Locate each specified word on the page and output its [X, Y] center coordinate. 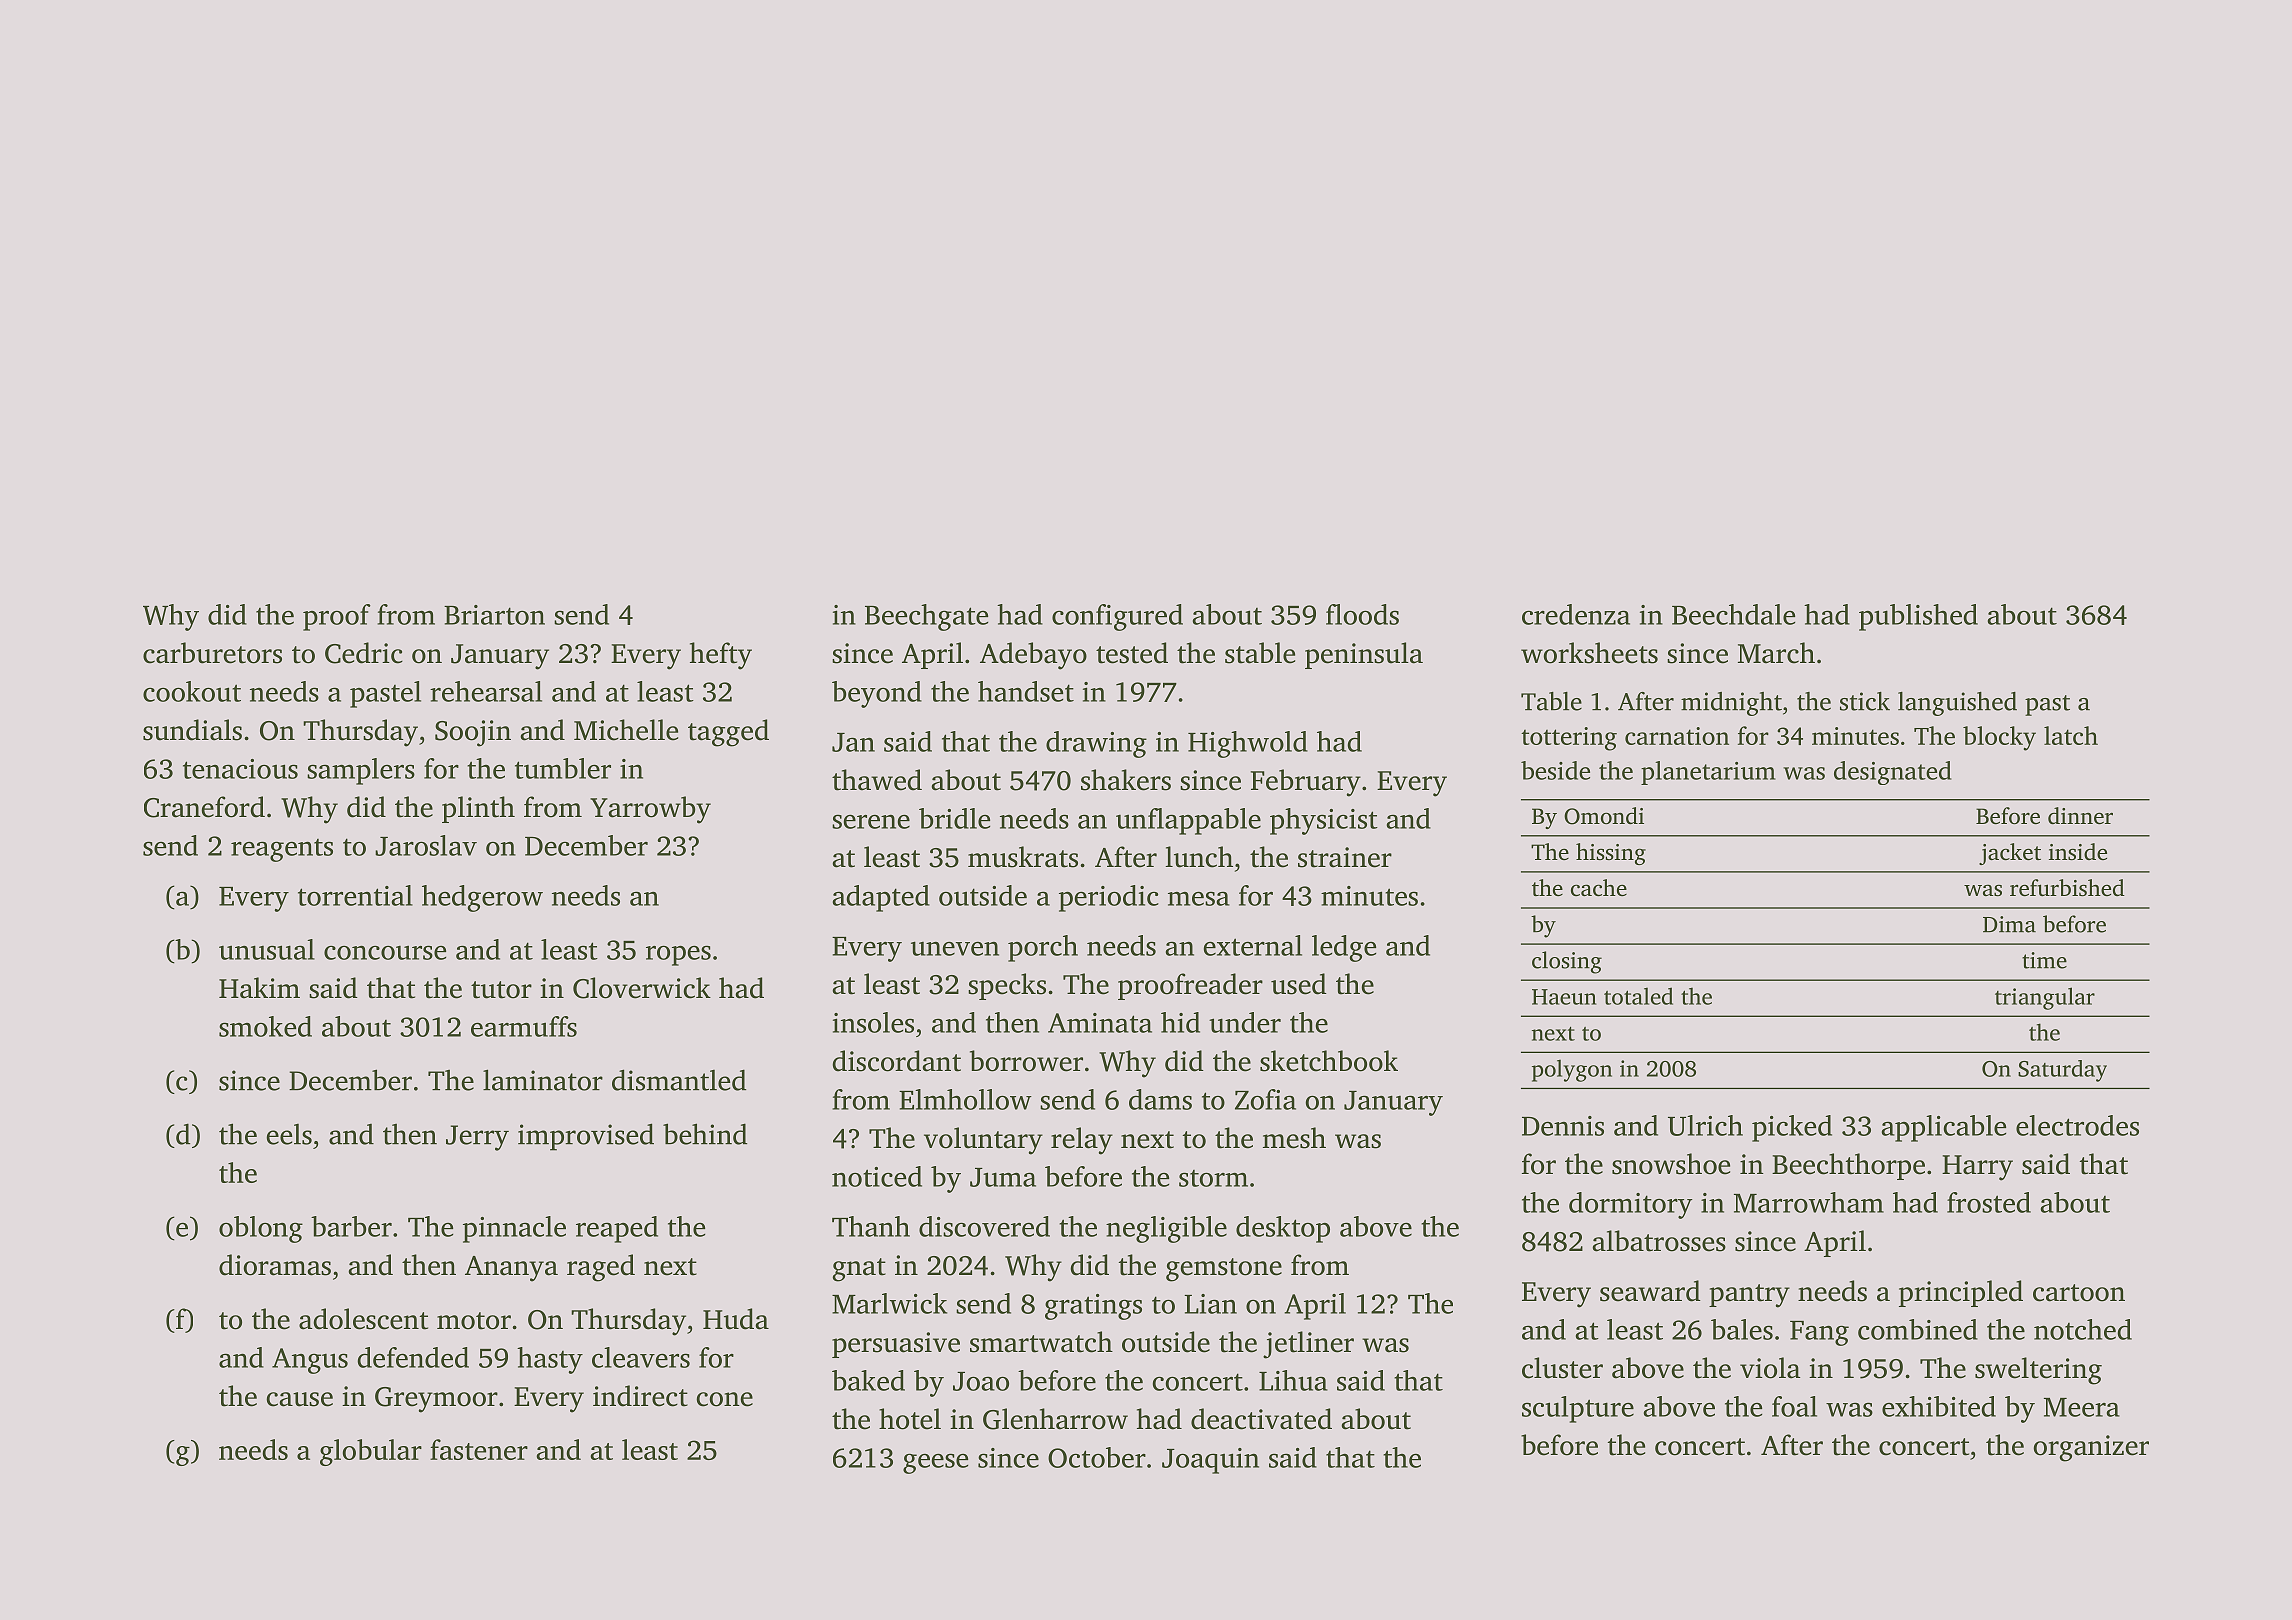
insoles [873, 1022]
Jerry [477, 1138]
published [1918, 617]
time [2044, 960]
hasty [550, 1360]
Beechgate [926, 617]
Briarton [494, 615]
